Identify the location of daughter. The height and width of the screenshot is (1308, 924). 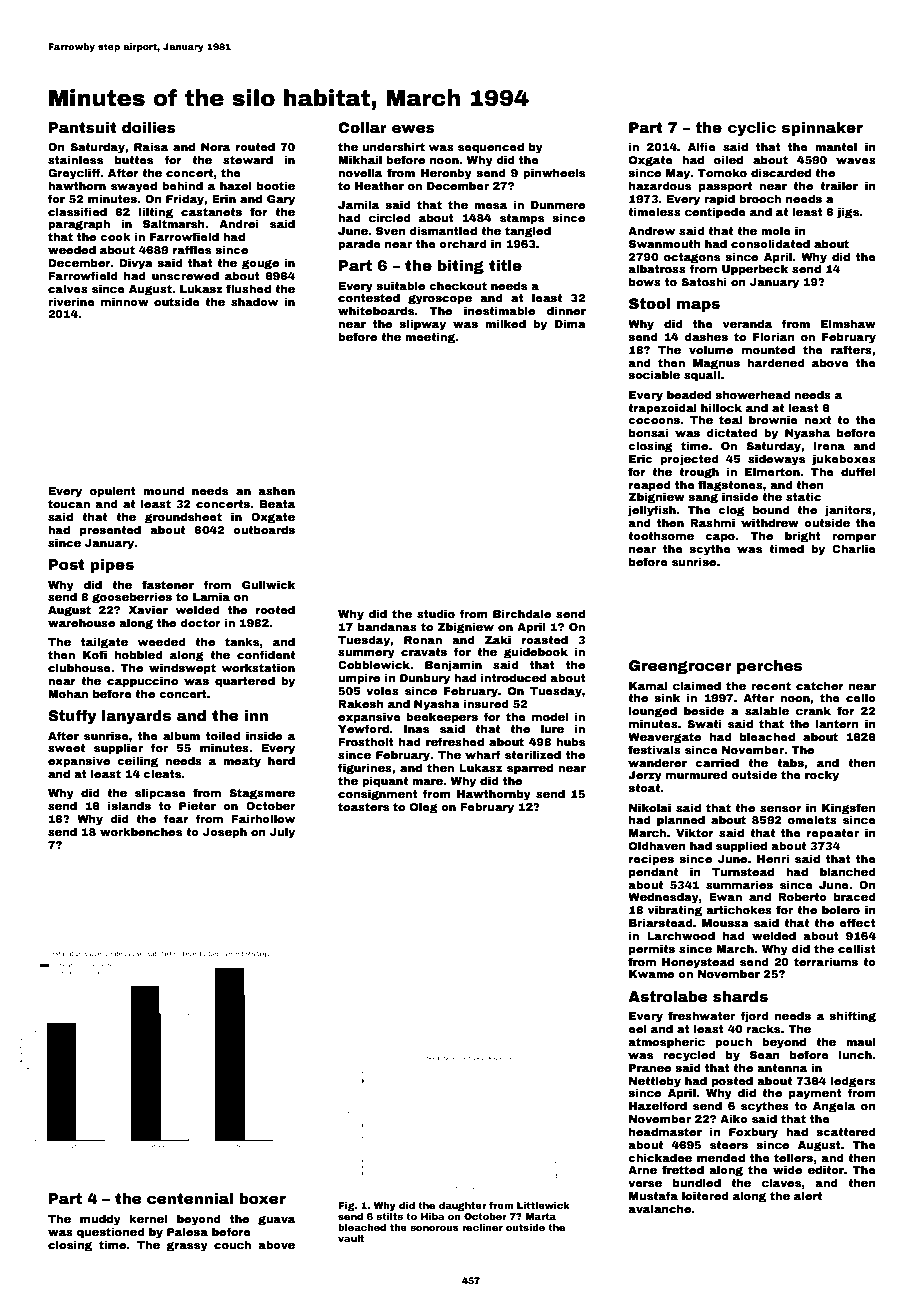
(463, 1206).
